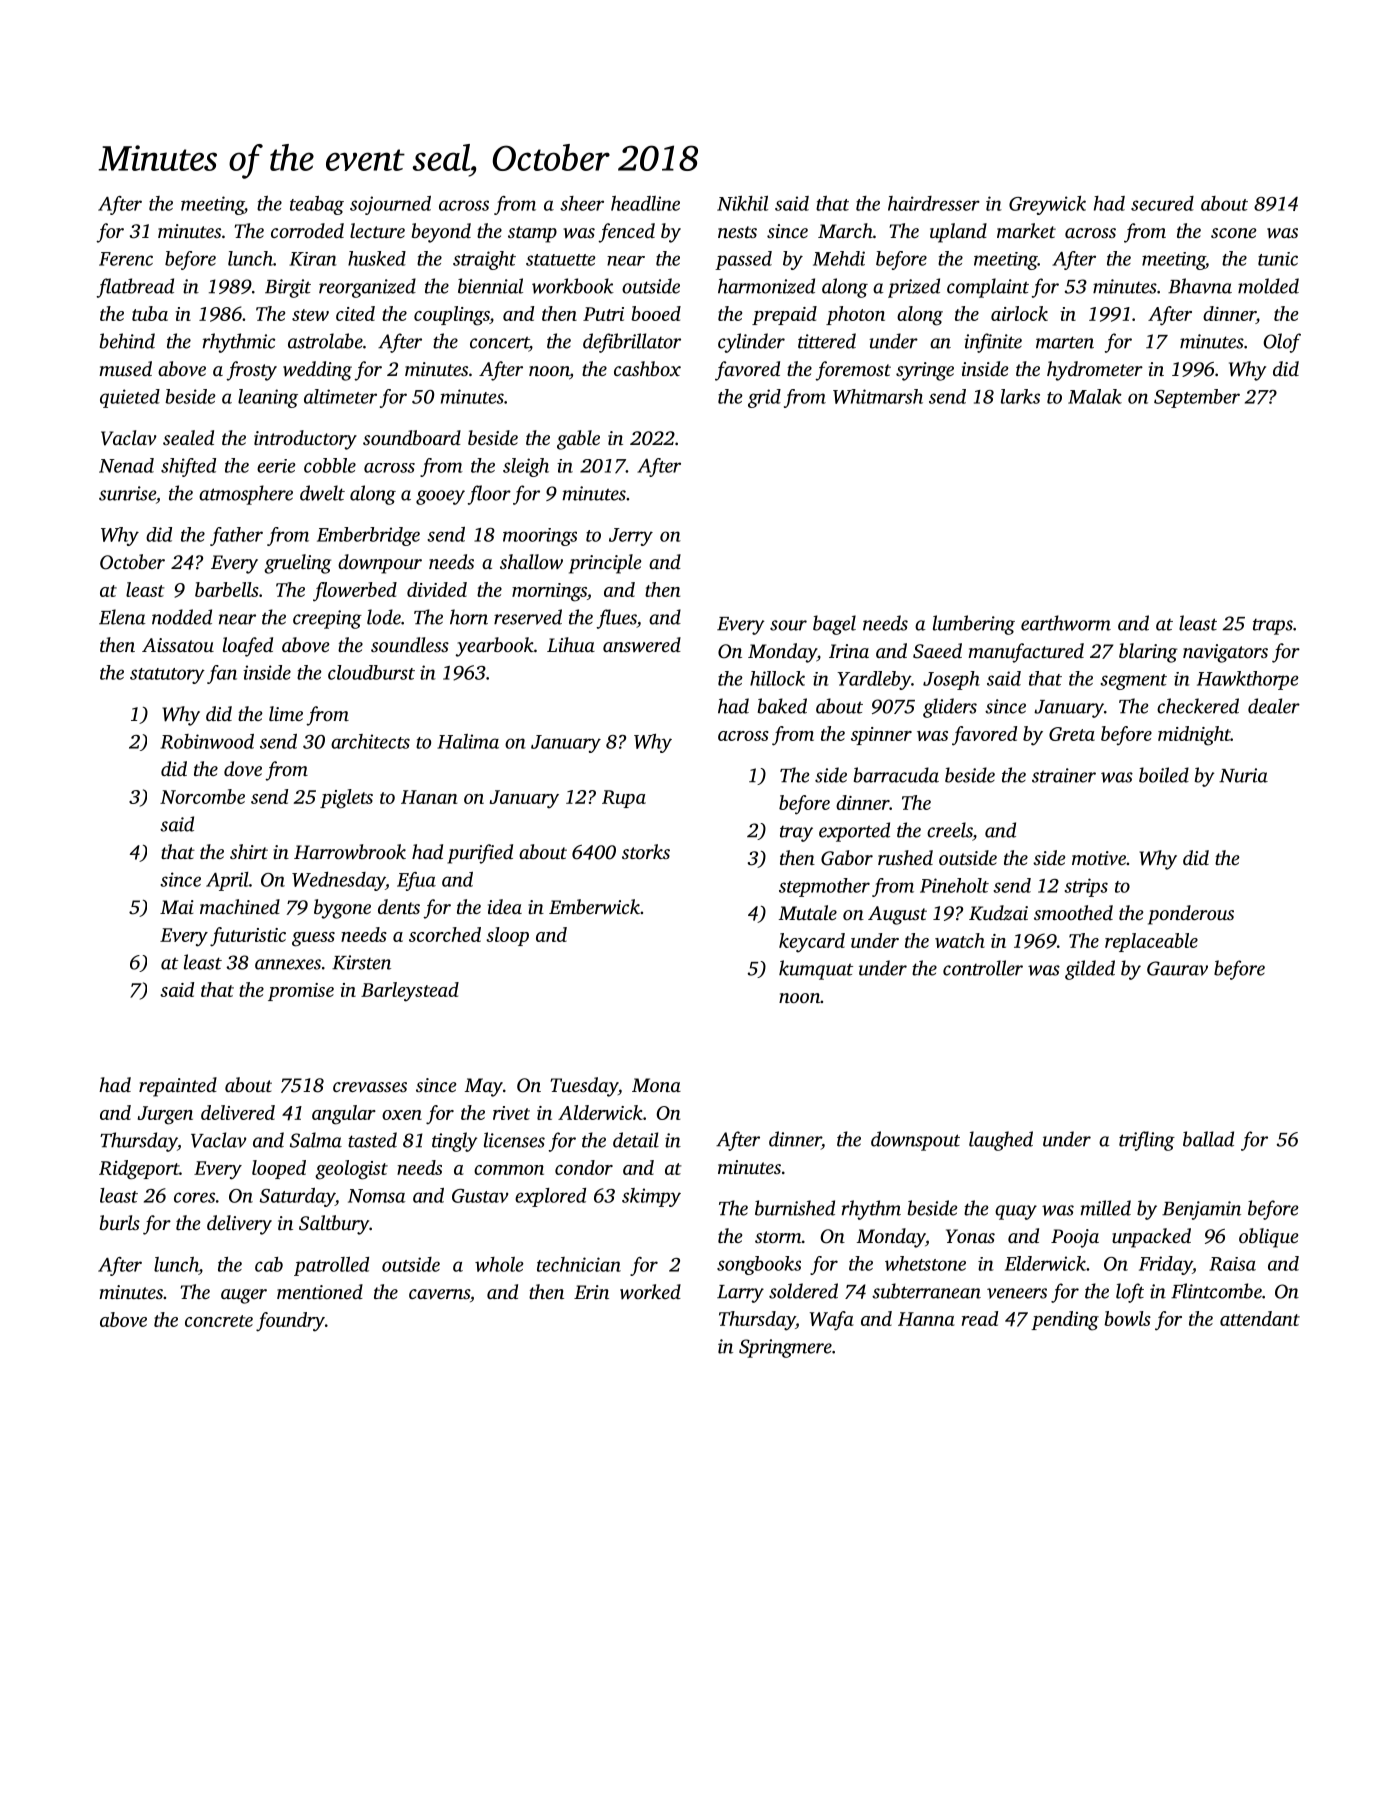 Image resolution: width=1398 pixels, height=1810 pixels. What do you see at coordinates (605, 564) in the page?
I see `principle` at bounding box center [605, 564].
